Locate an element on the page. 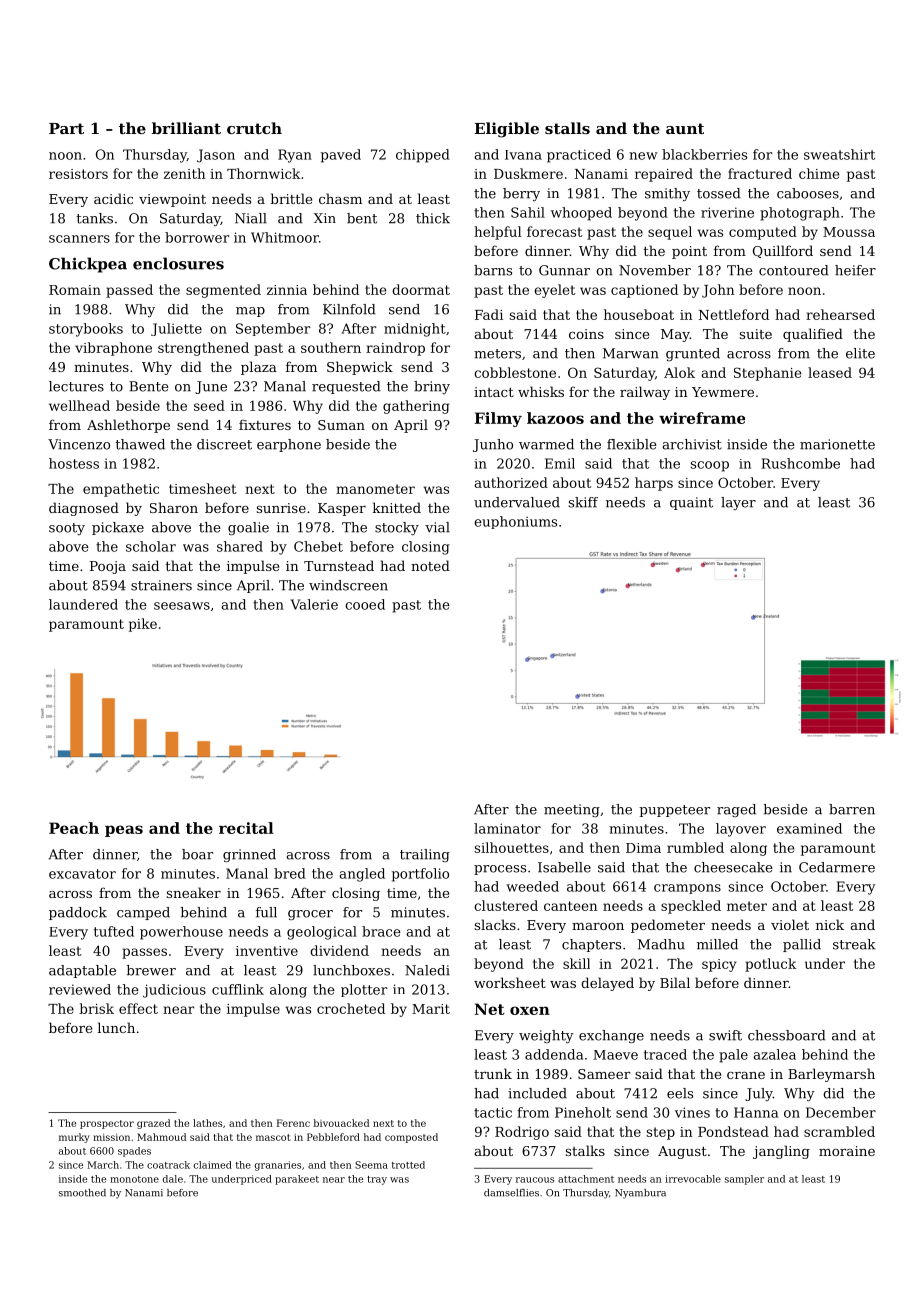 The height and width of the page is (1308, 924). Duskmere is located at coordinates (528, 173).
